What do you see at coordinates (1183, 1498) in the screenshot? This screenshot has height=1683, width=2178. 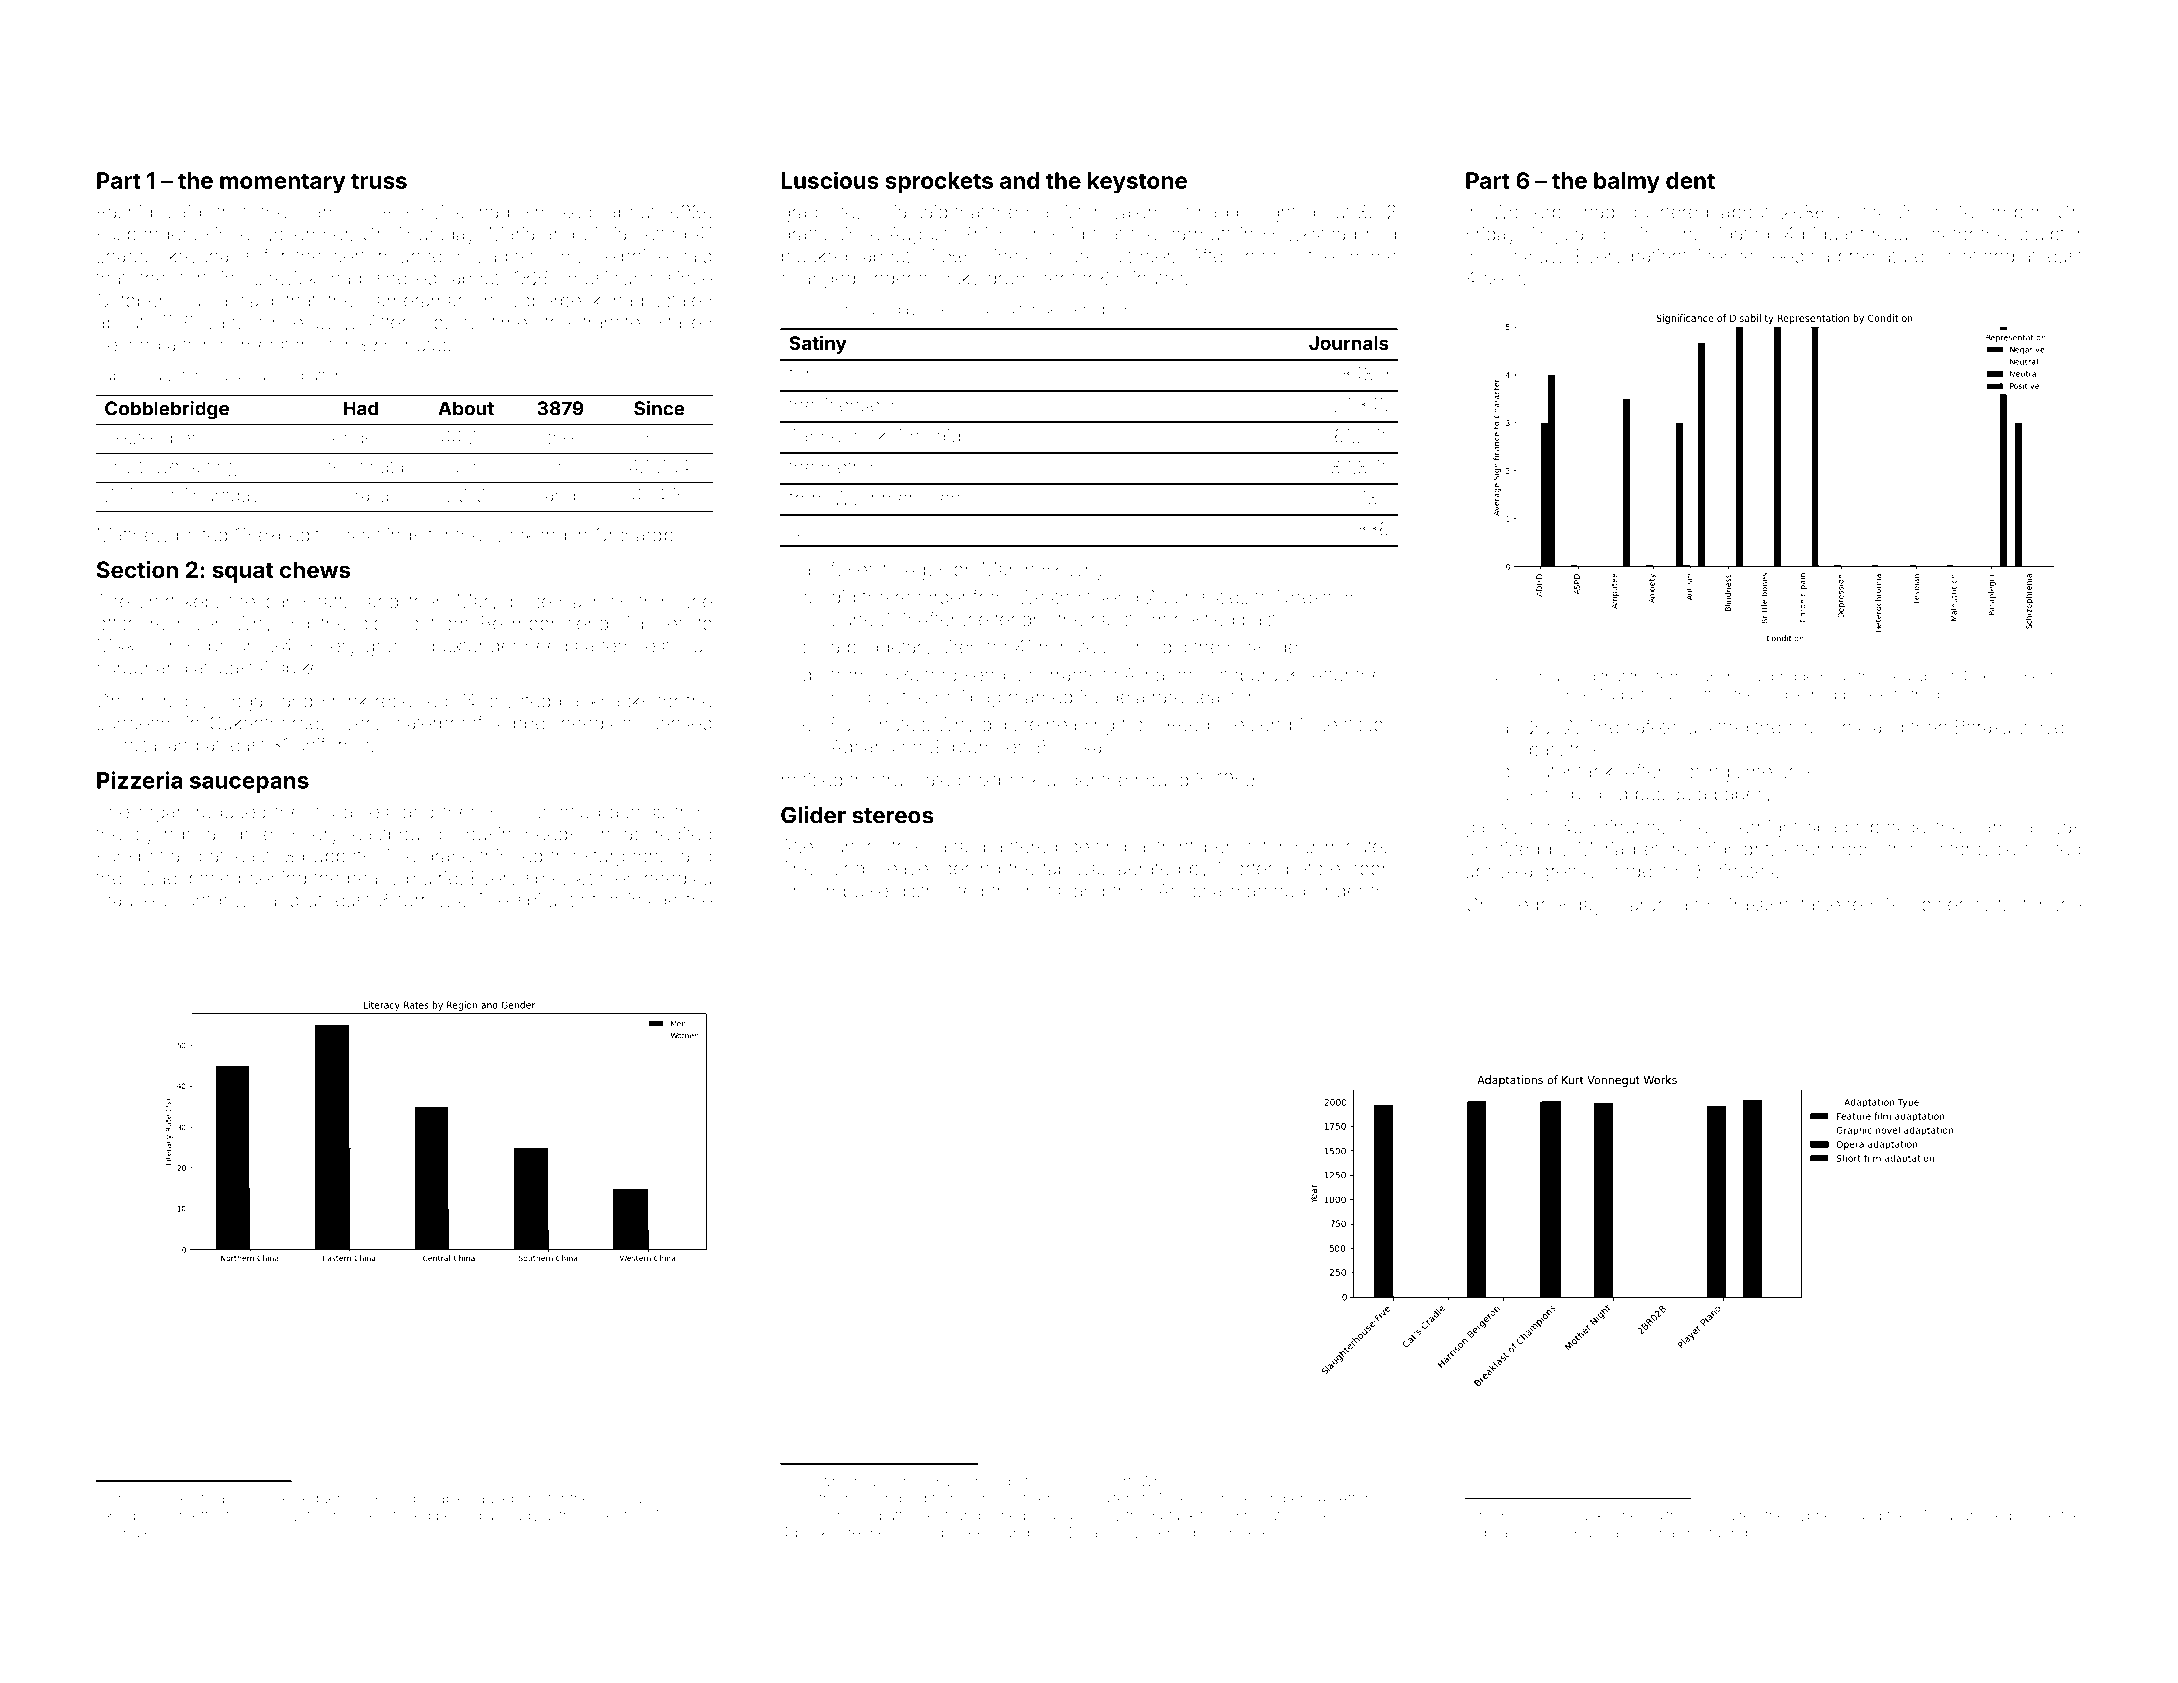 I see `Makoto` at bounding box center [1183, 1498].
